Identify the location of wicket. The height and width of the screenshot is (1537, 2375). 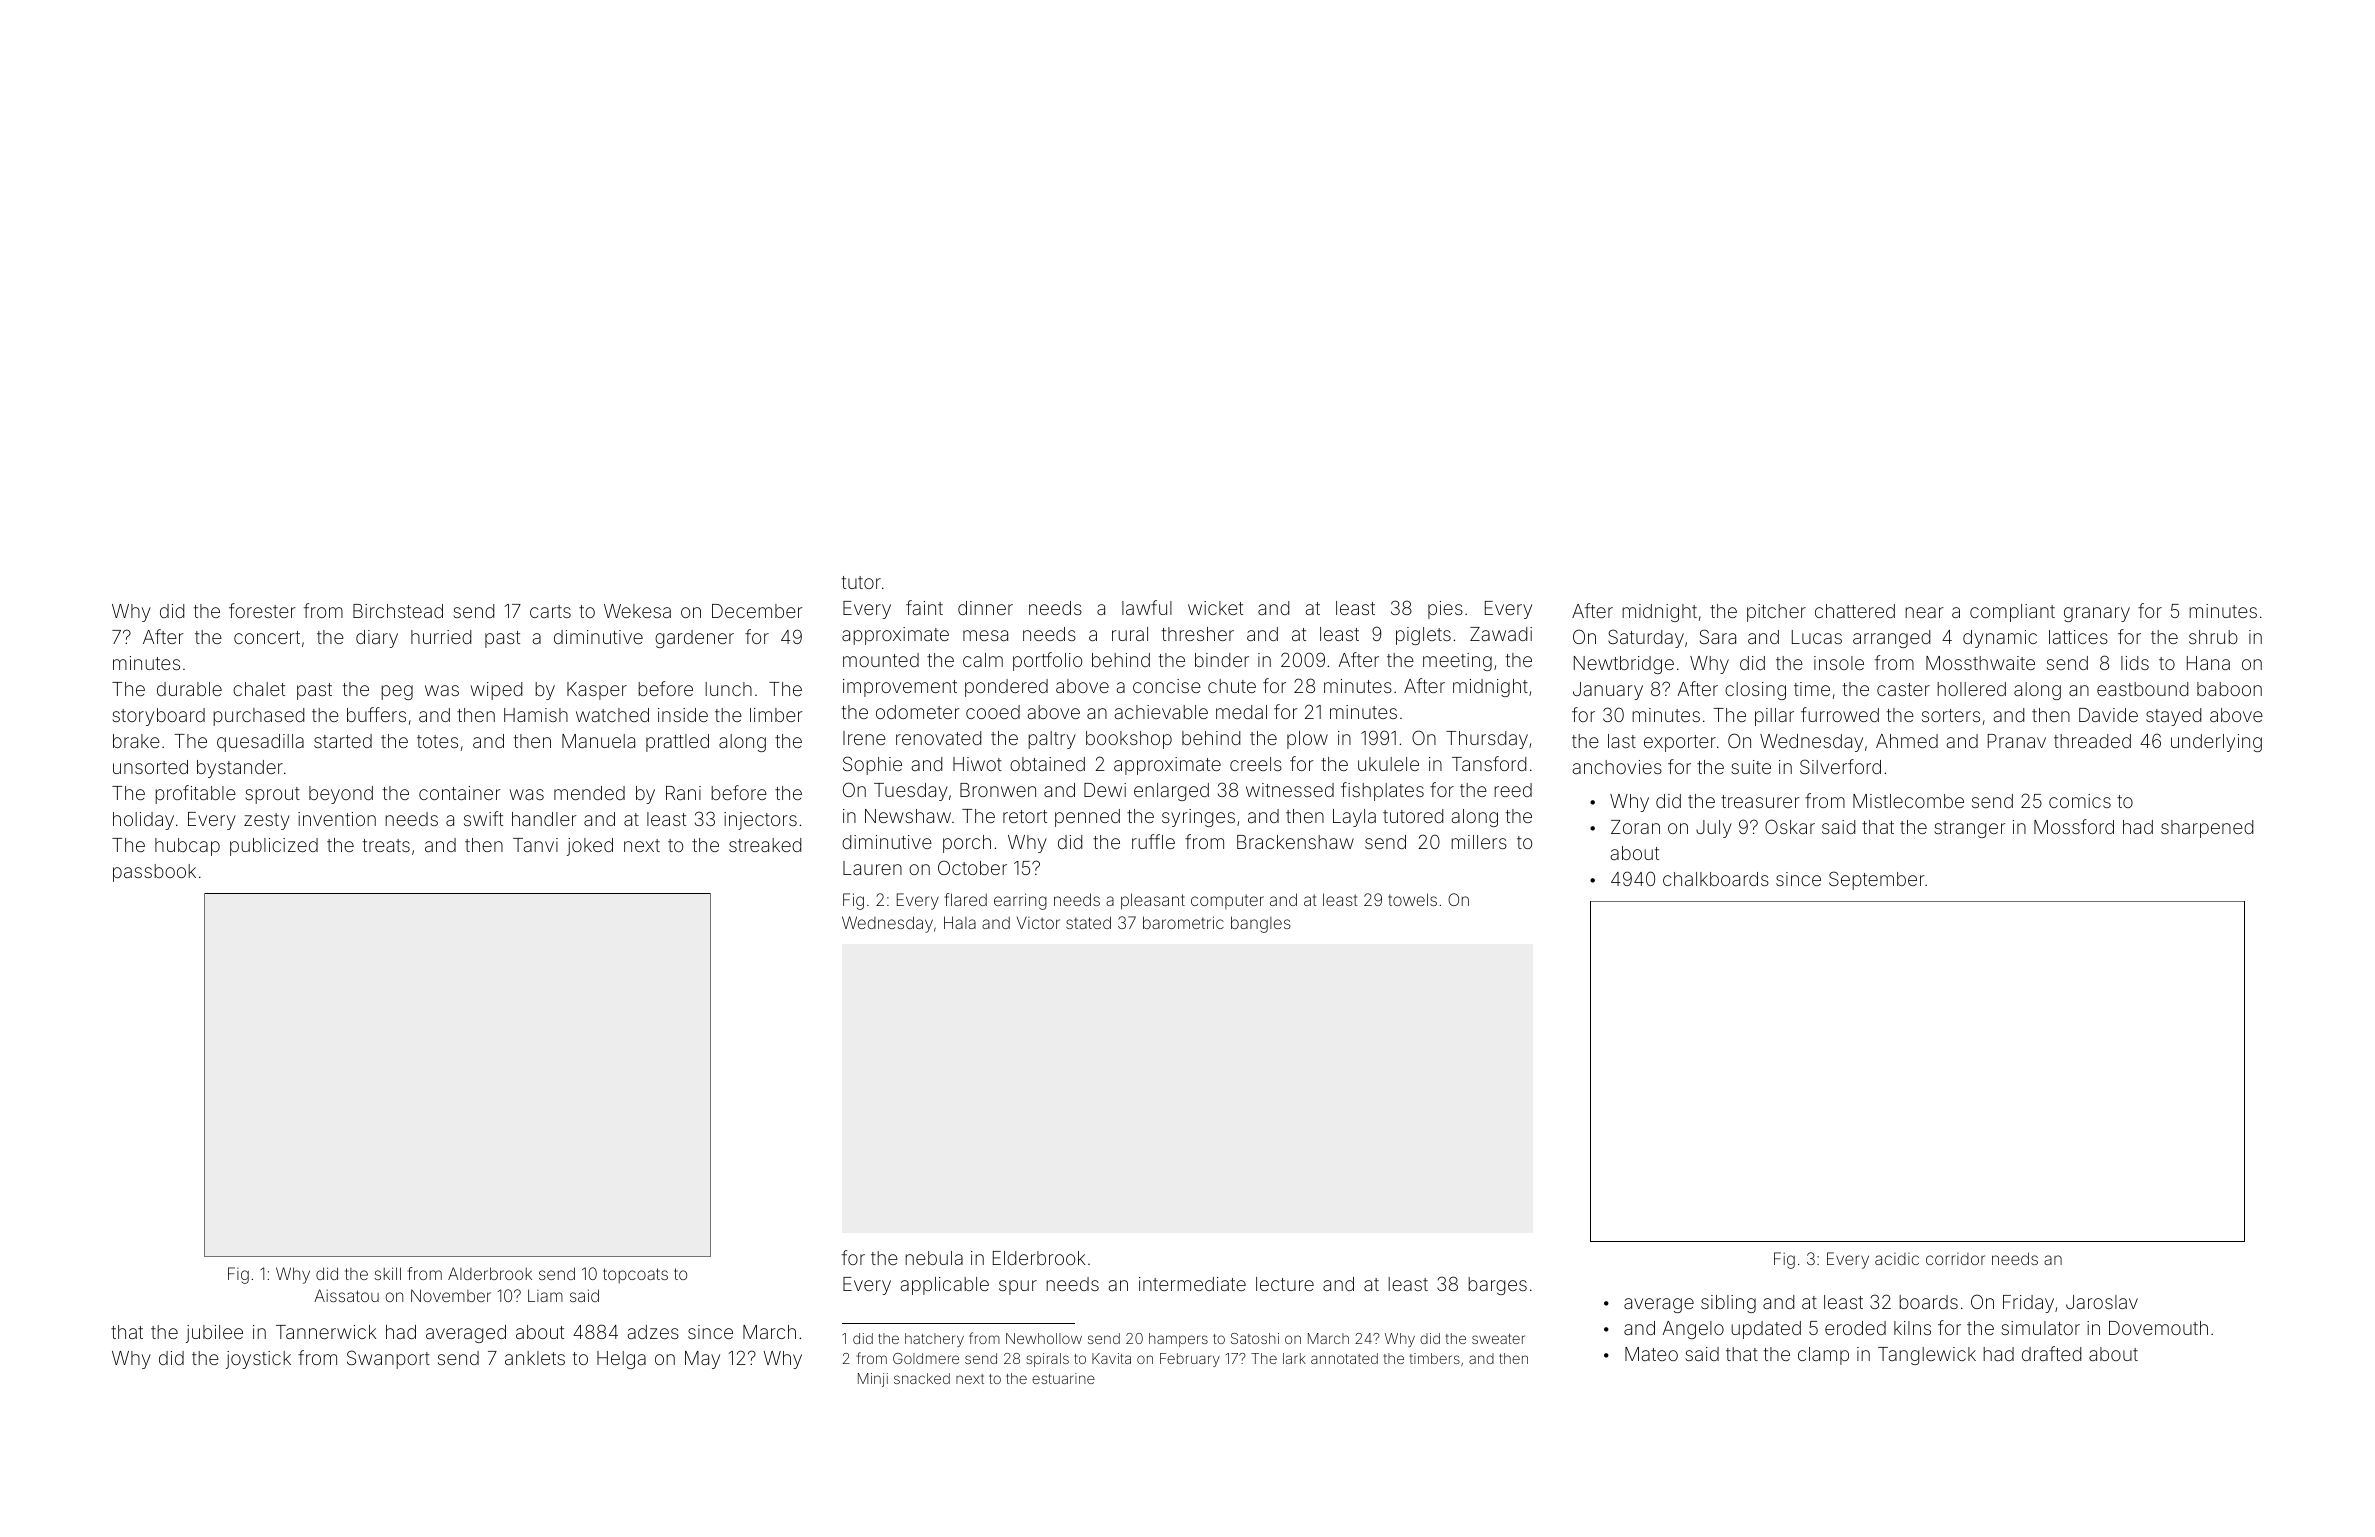
(1215, 608).
